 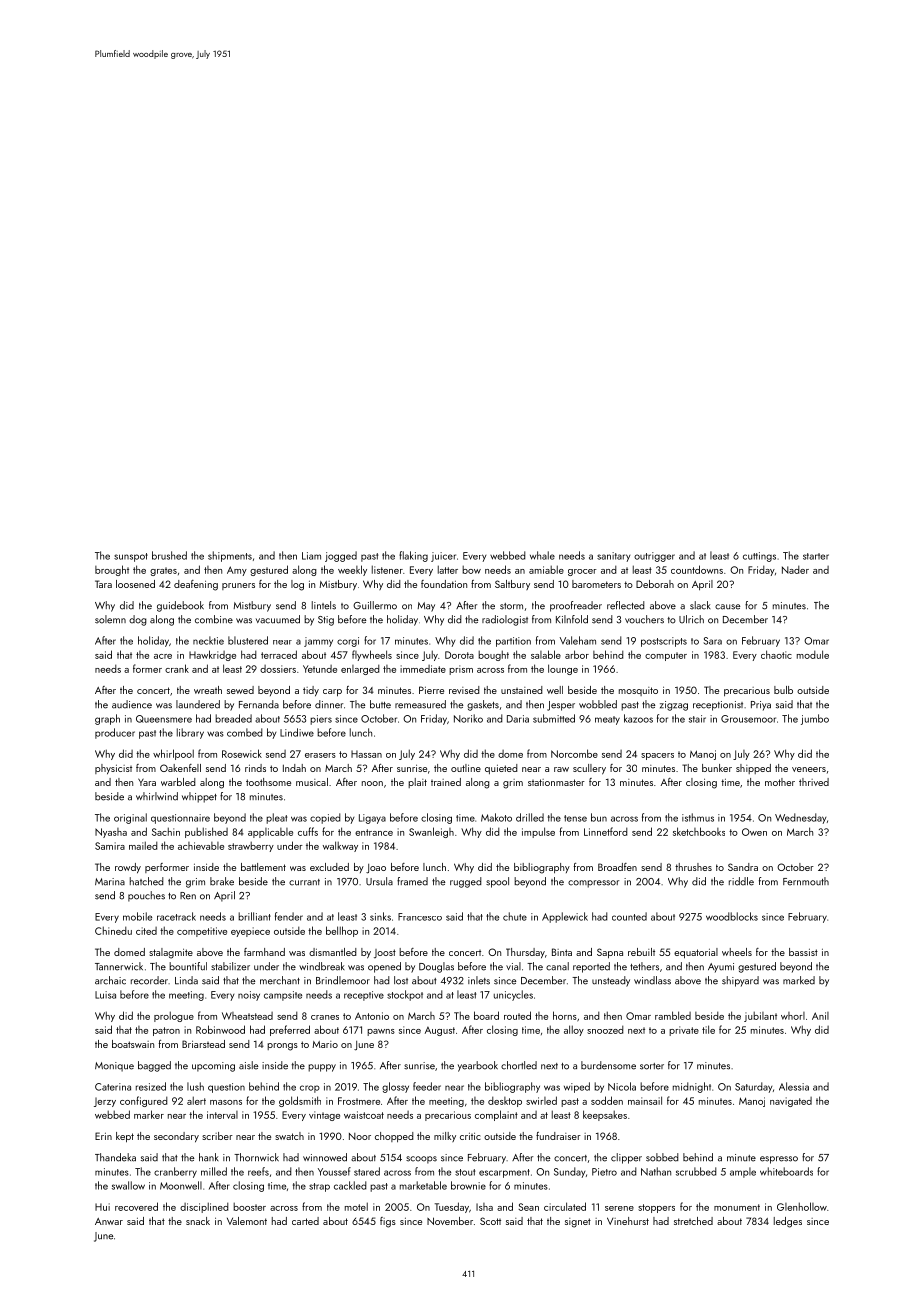 I want to click on Liam, so click(x=311, y=556).
